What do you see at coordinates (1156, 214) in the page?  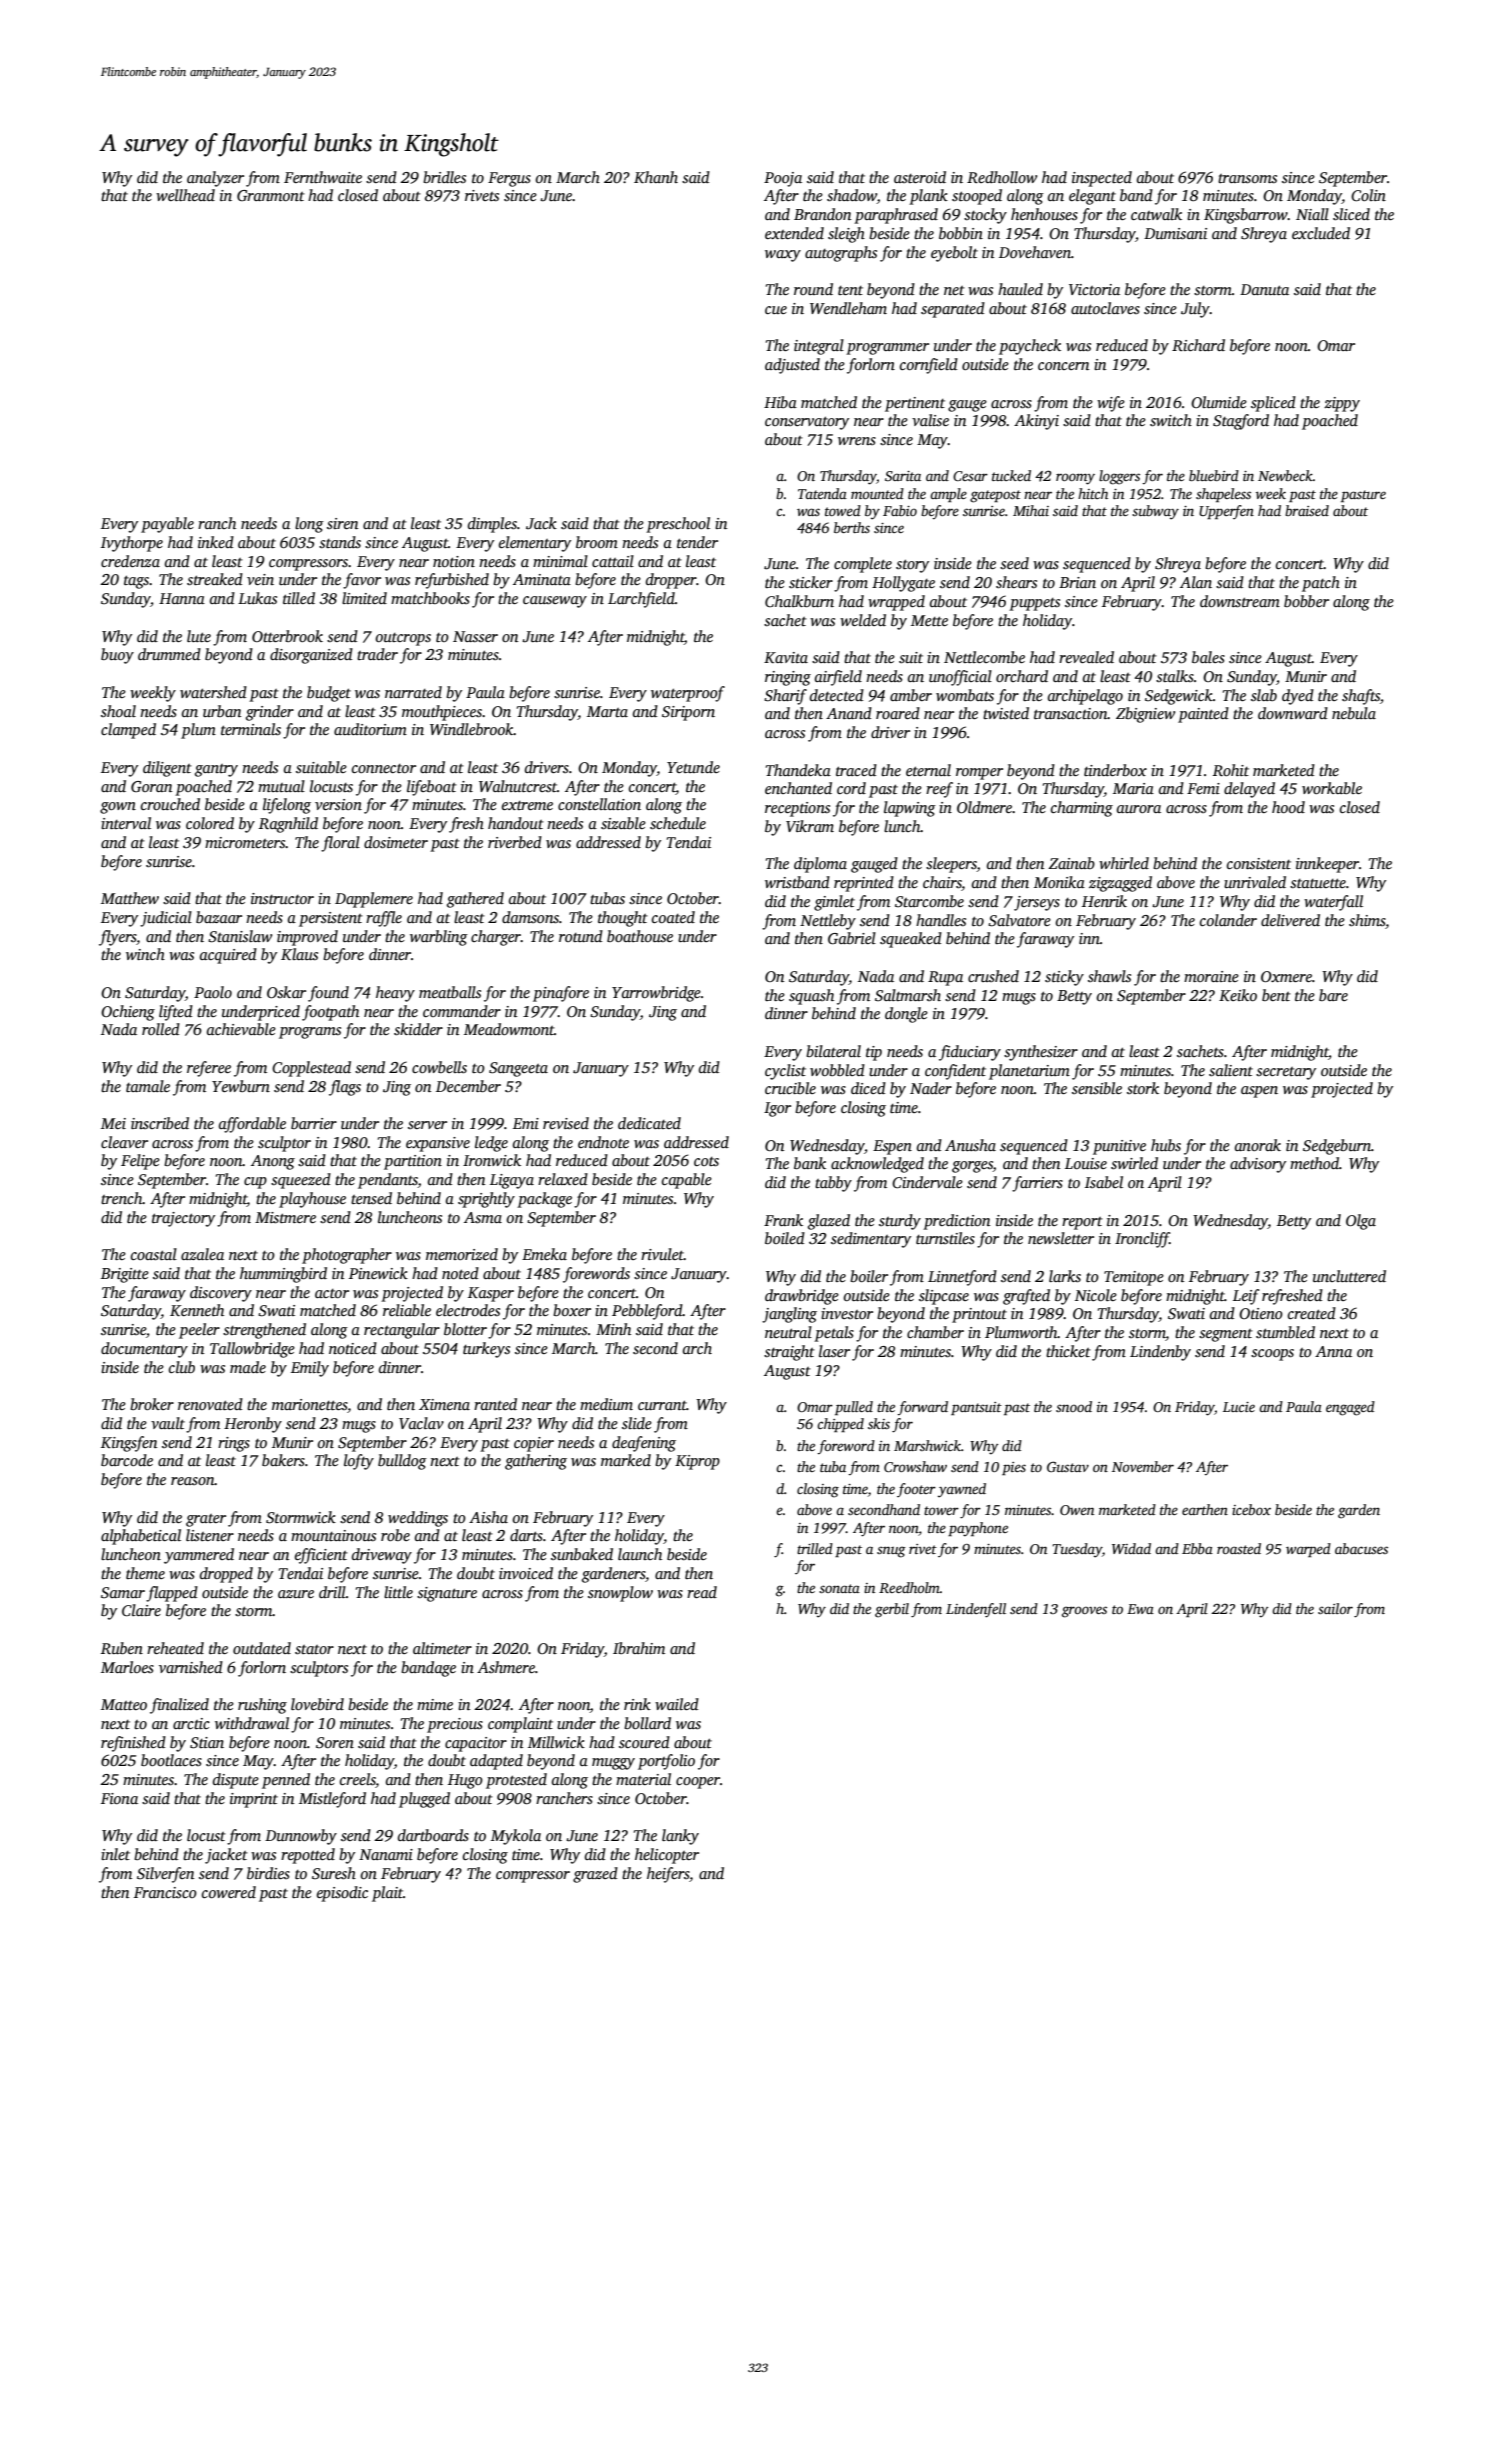 I see `catwalk` at bounding box center [1156, 214].
